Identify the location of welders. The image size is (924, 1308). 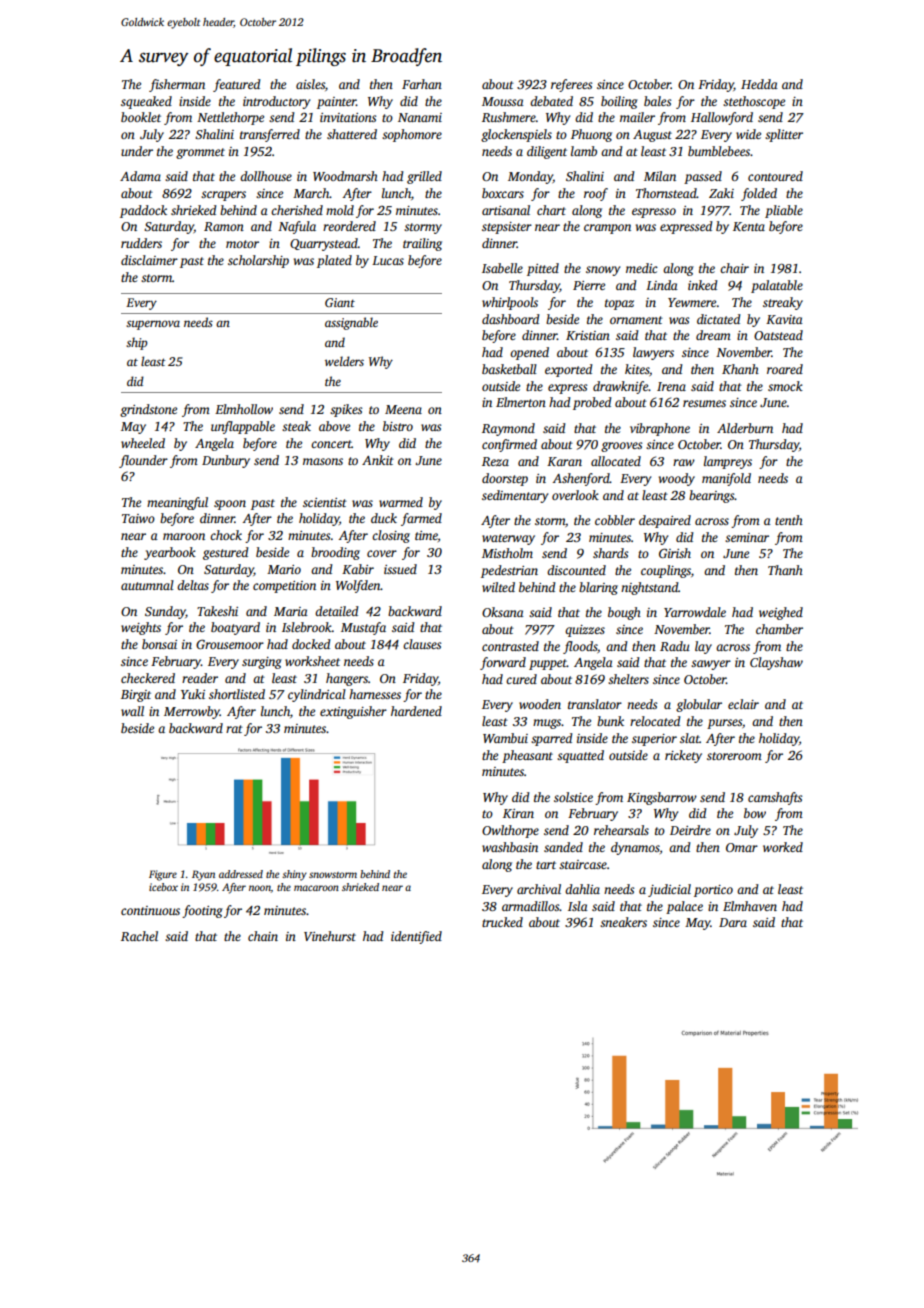
(344, 361).
